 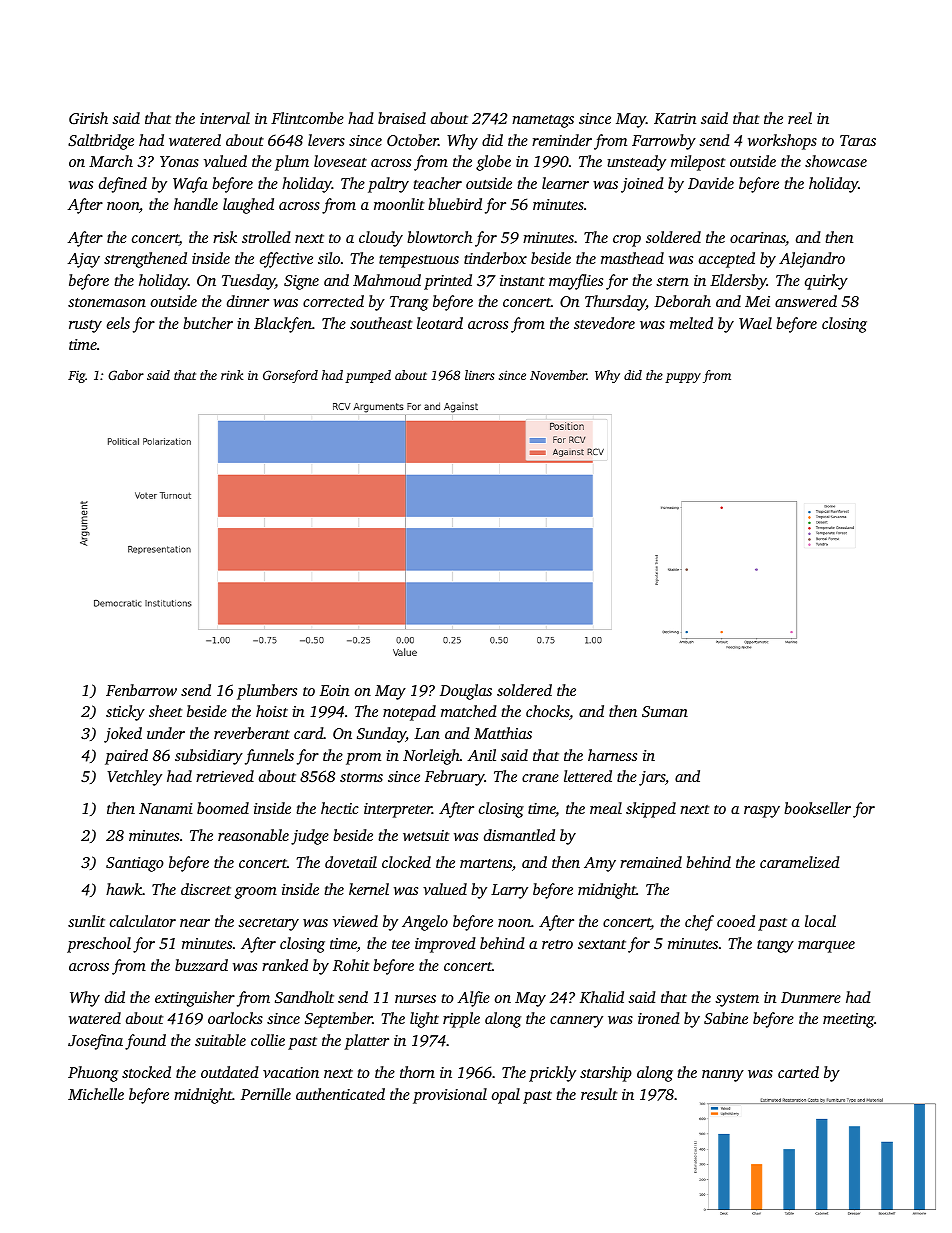 What do you see at coordinates (450, 1096) in the screenshot?
I see `provisional` at bounding box center [450, 1096].
